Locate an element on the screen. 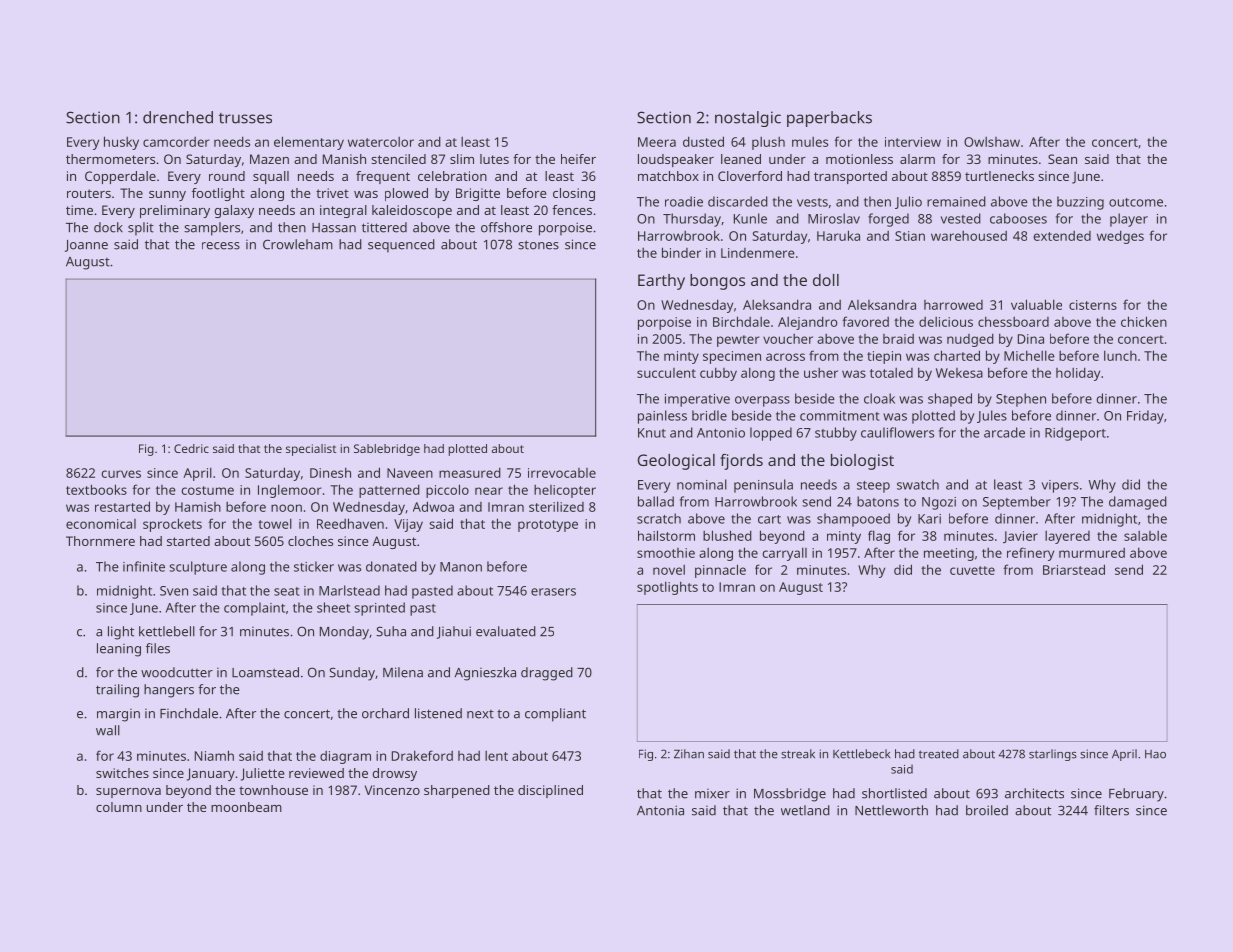 Image resolution: width=1233 pixels, height=952 pixels. supernova is located at coordinates (128, 793).
